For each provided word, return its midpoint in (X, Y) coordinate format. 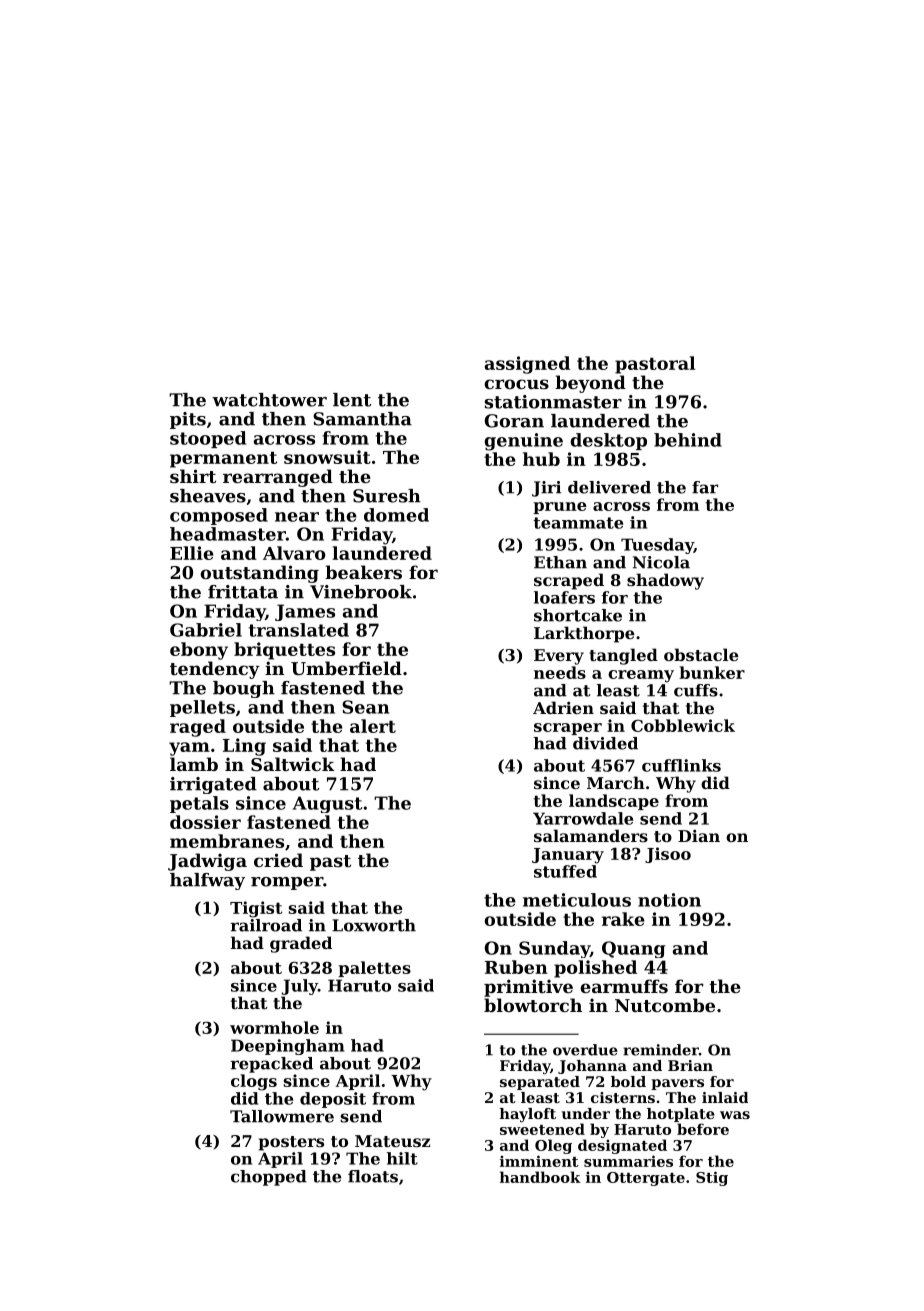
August (327, 804)
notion (669, 900)
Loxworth (374, 925)
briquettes (284, 651)
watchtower (269, 400)
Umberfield (346, 668)
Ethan (560, 562)
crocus (516, 384)
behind (688, 440)
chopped (269, 1178)
